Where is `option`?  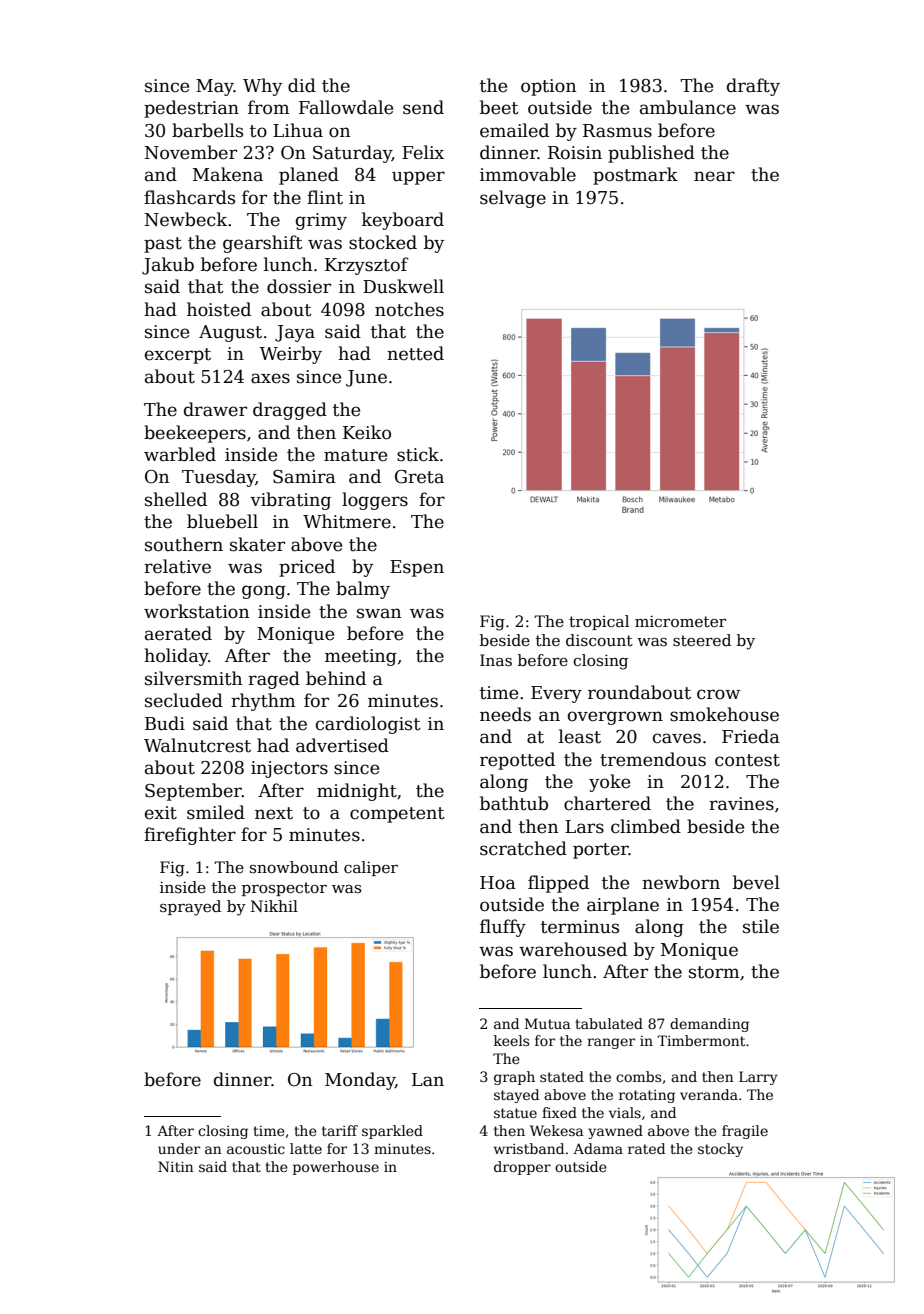
option is located at coordinates (548, 87).
